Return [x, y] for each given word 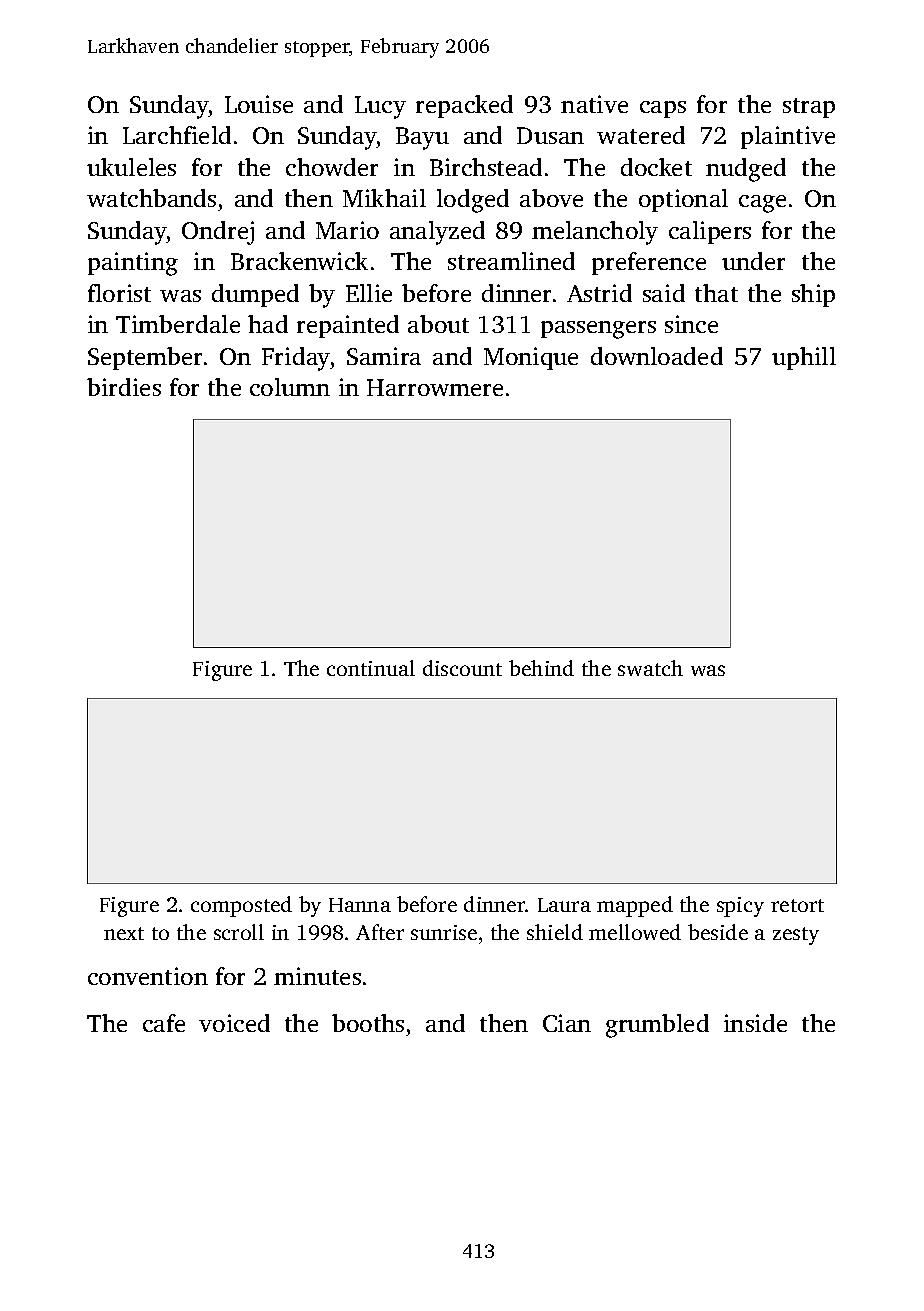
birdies [124, 387]
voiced [234, 1023]
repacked [464, 106]
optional [683, 200]
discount [462, 668]
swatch [650, 668]
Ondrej [218, 233]
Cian [567, 1023]
